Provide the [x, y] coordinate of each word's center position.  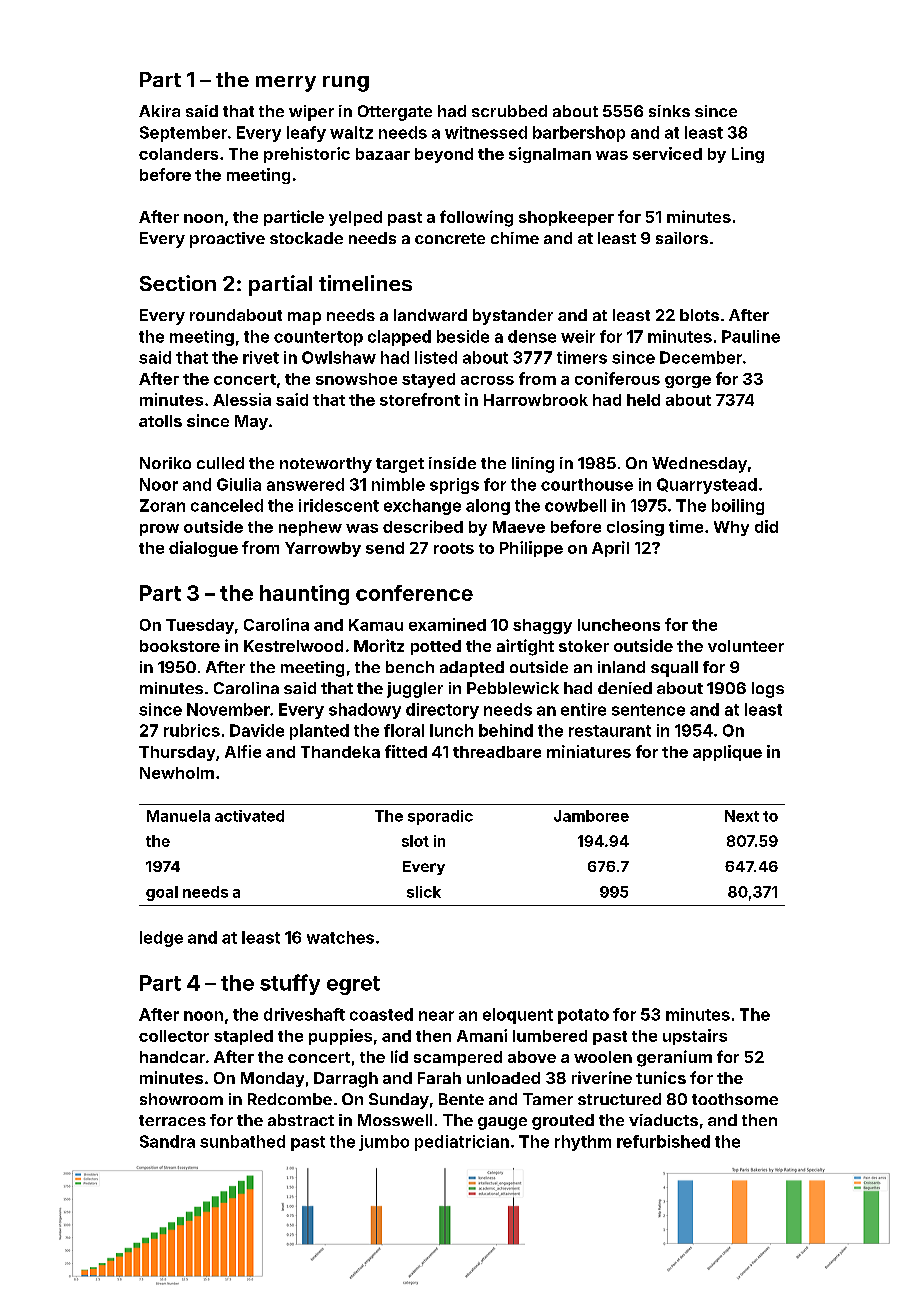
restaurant [610, 731]
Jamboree [591, 816]
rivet [261, 357]
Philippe [531, 549]
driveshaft [304, 1014]
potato [583, 1016]
